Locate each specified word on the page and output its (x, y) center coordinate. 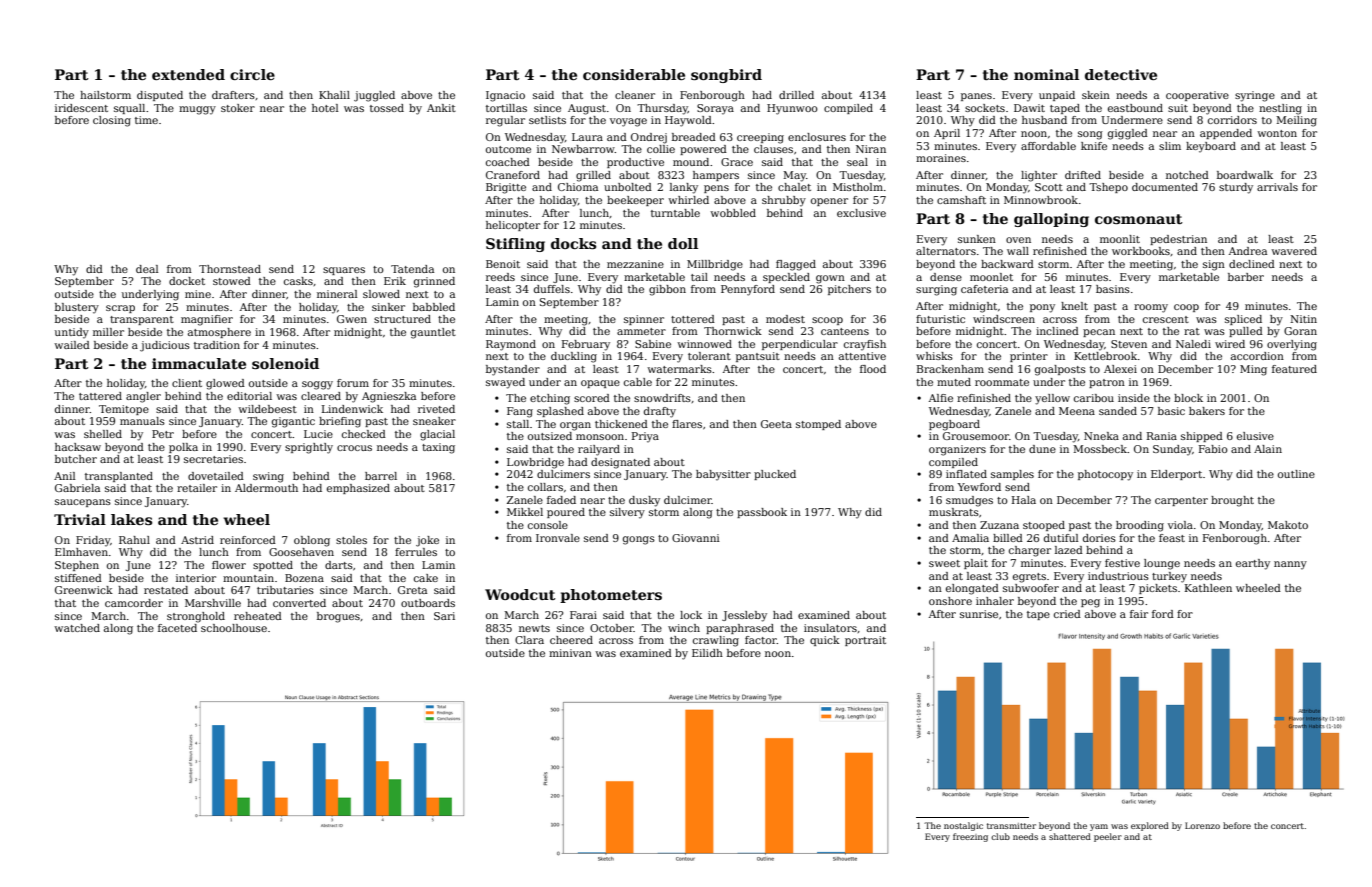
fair (1139, 614)
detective (1121, 74)
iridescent (81, 108)
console (548, 525)
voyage (628, 122)
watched (77, 628)
